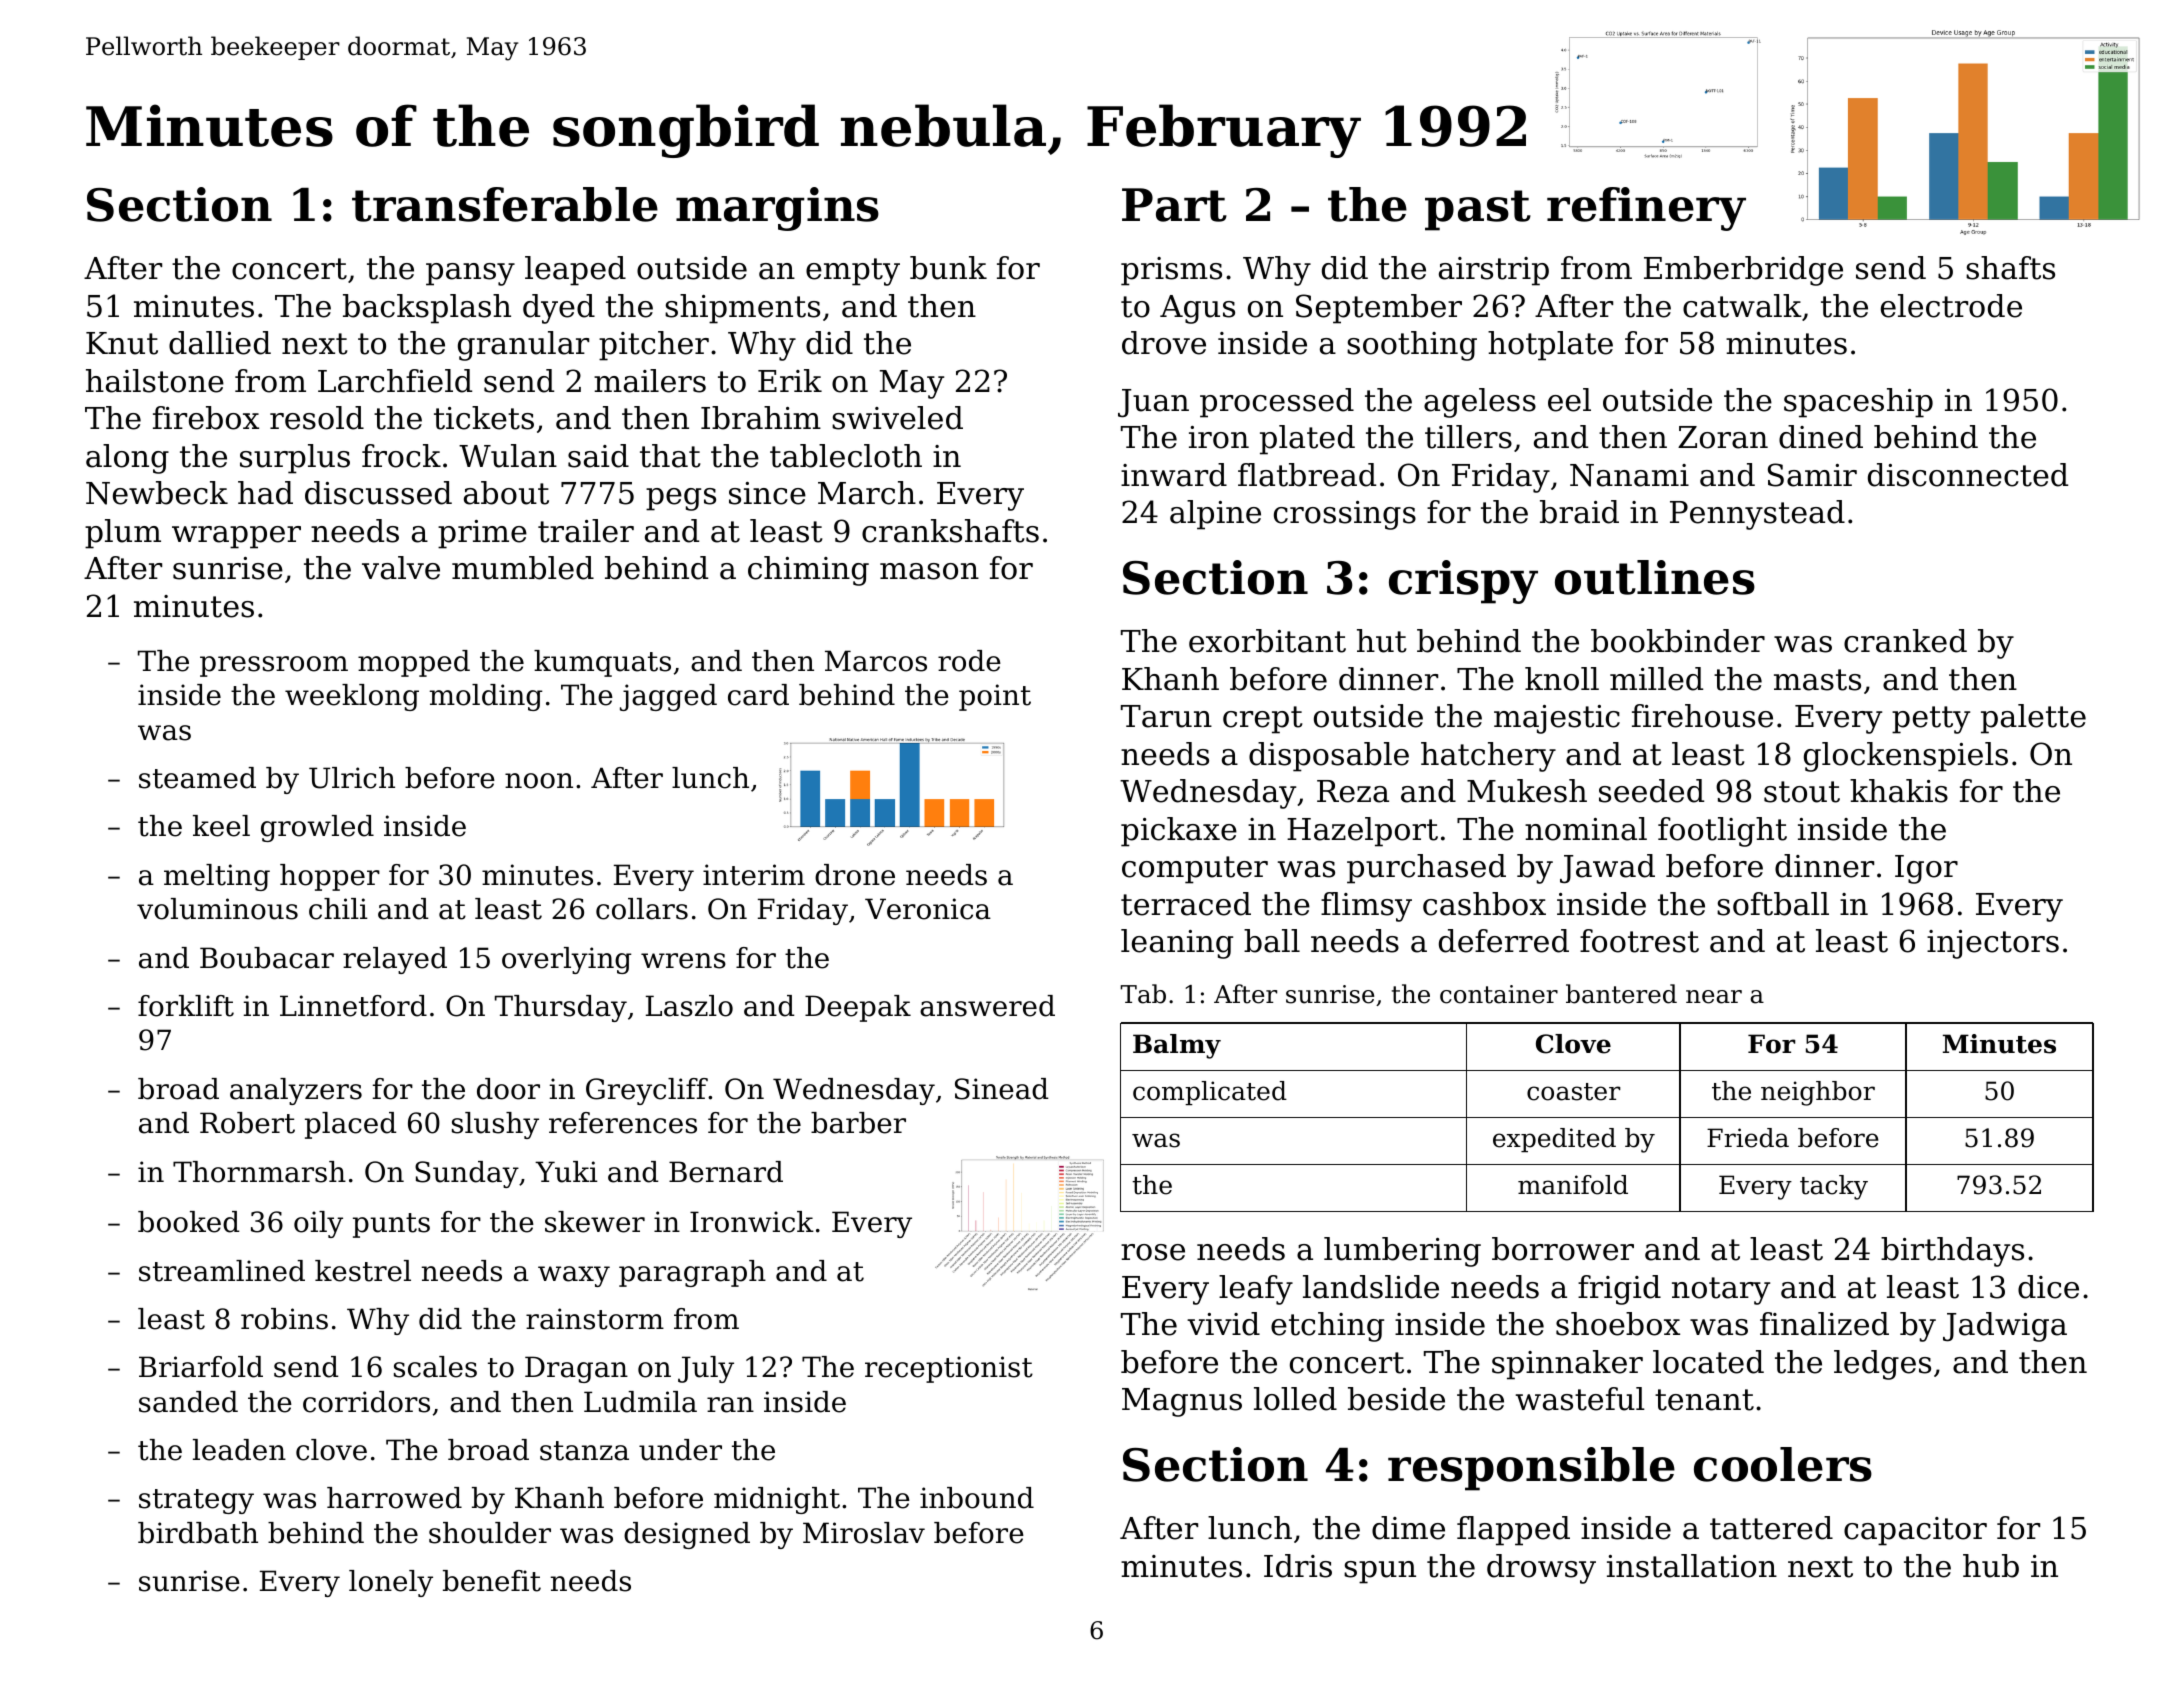 The height and width of the screenshot is (1683, 2178). I want to click on lonely, so click(391, 1583).
